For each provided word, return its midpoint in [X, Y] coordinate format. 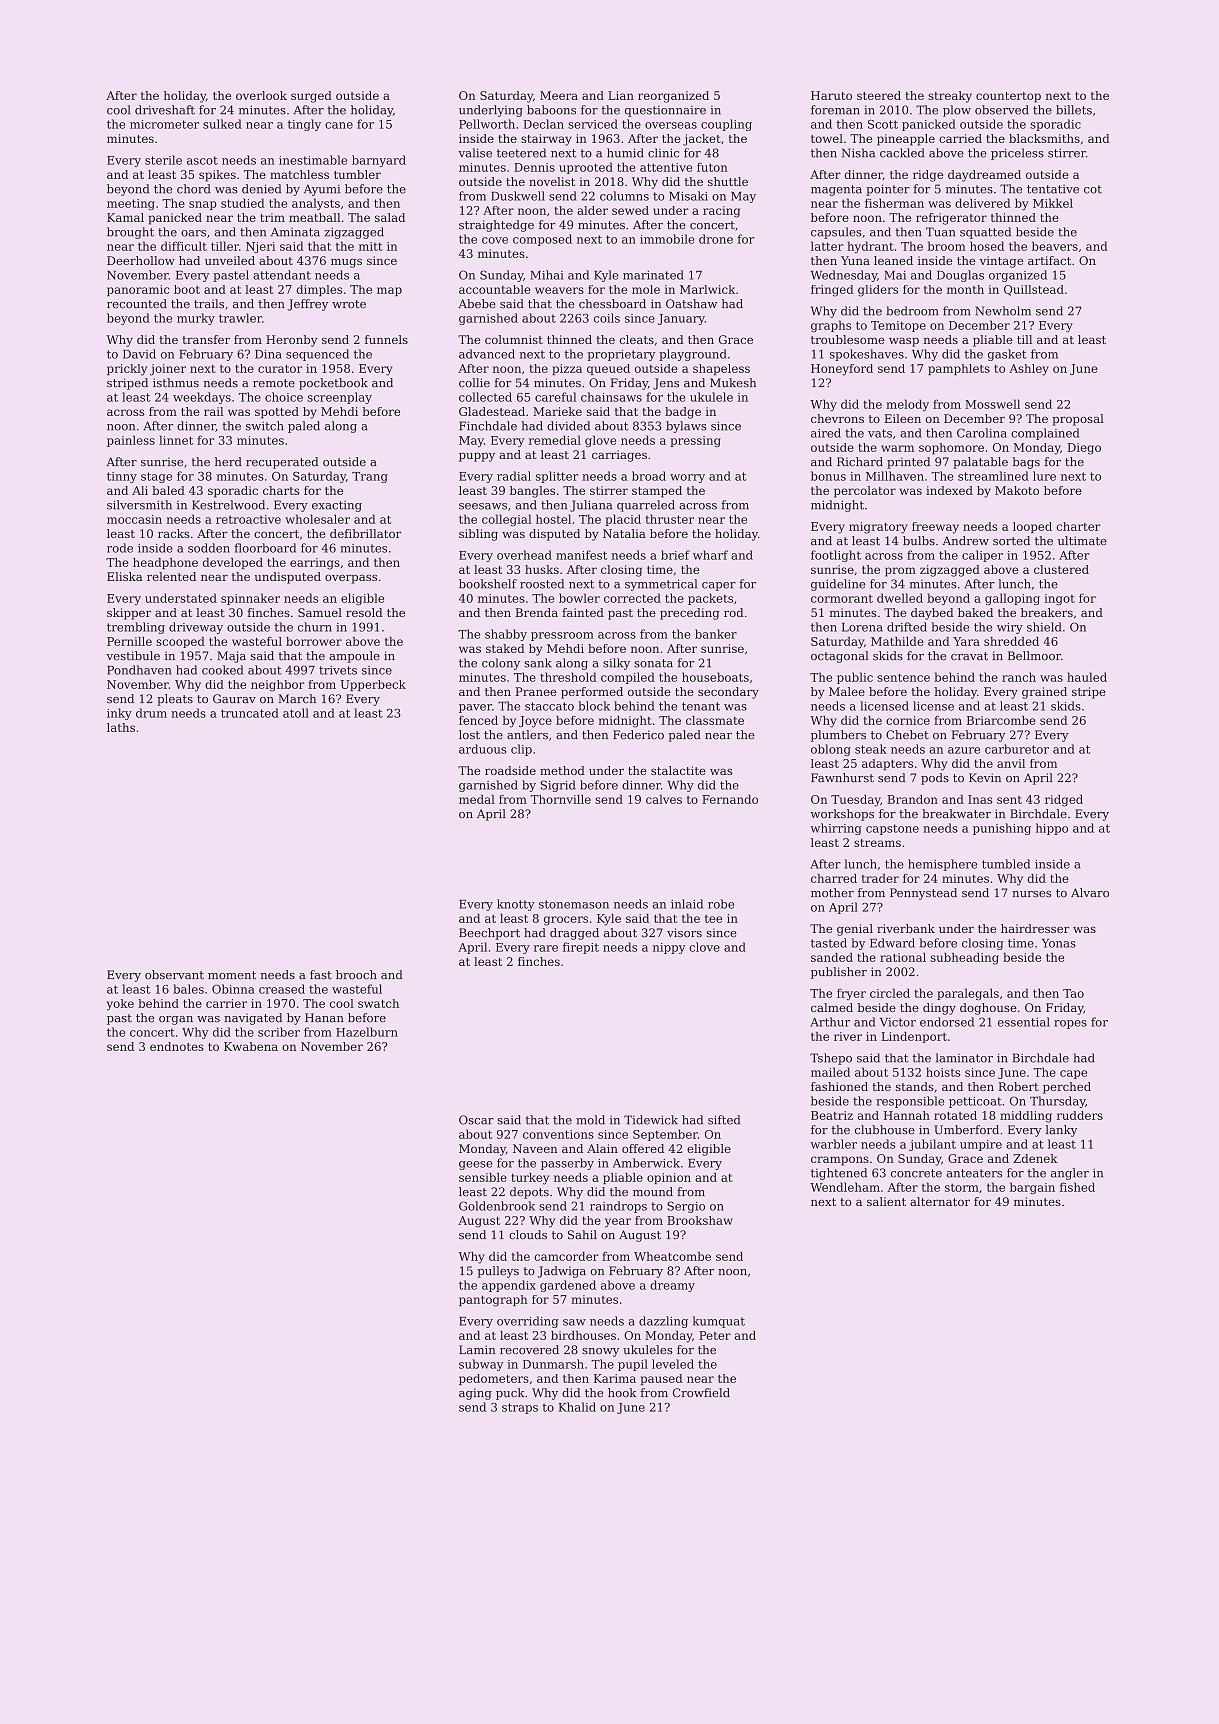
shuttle [728, 181]
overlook [261, 95]
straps [520, 1408]
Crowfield [701, 1393]
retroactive [248, 519]
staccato [549, 706]
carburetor [1017, 749]
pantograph [493, 1301]
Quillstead [1034, 290]
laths [121, 727]
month [965, 289]
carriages [619, 456]
